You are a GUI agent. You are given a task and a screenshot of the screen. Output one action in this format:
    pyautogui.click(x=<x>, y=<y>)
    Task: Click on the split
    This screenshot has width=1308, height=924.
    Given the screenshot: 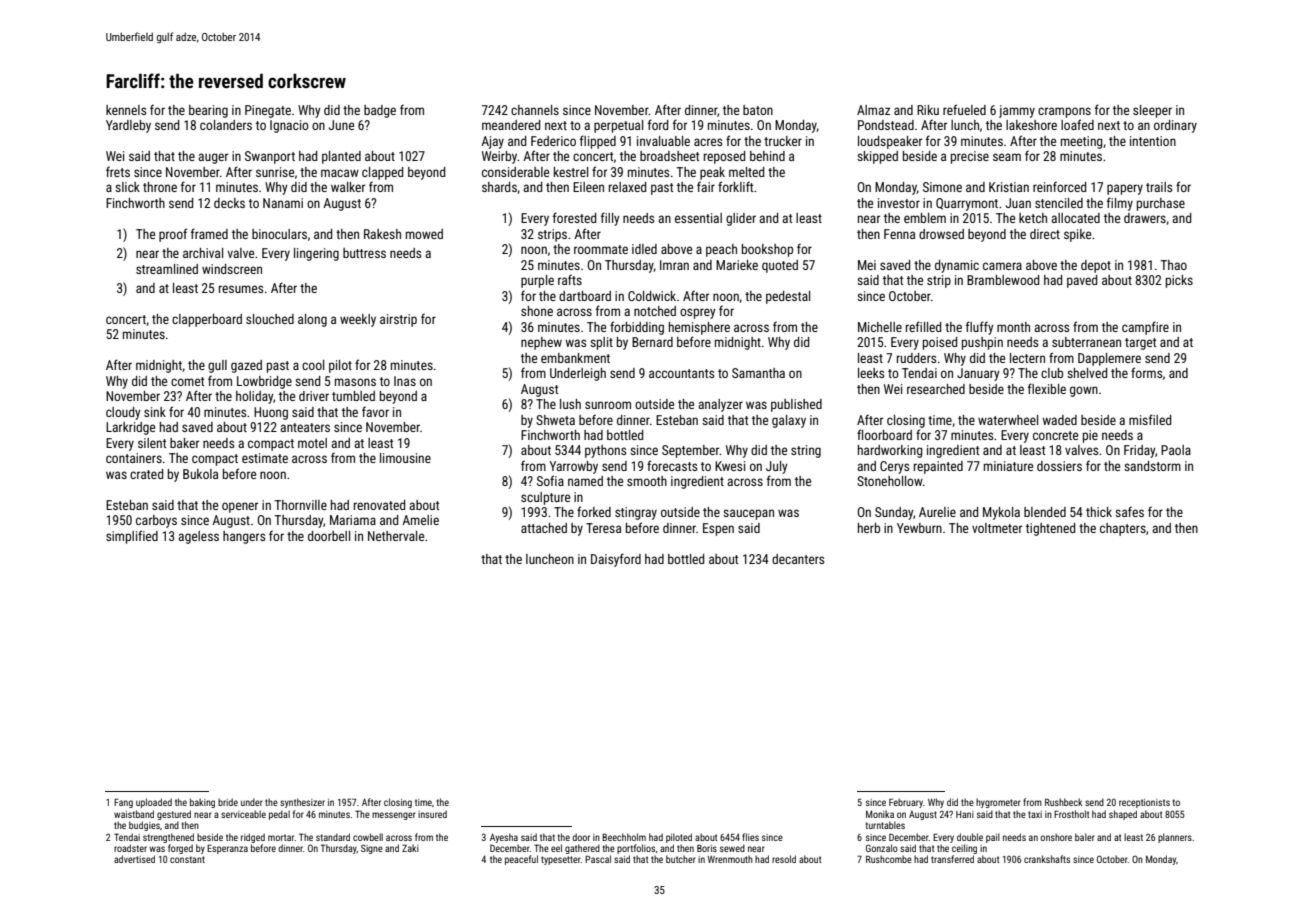 What is the action you would take?
    pyautogui.click(x=601, y=343)
